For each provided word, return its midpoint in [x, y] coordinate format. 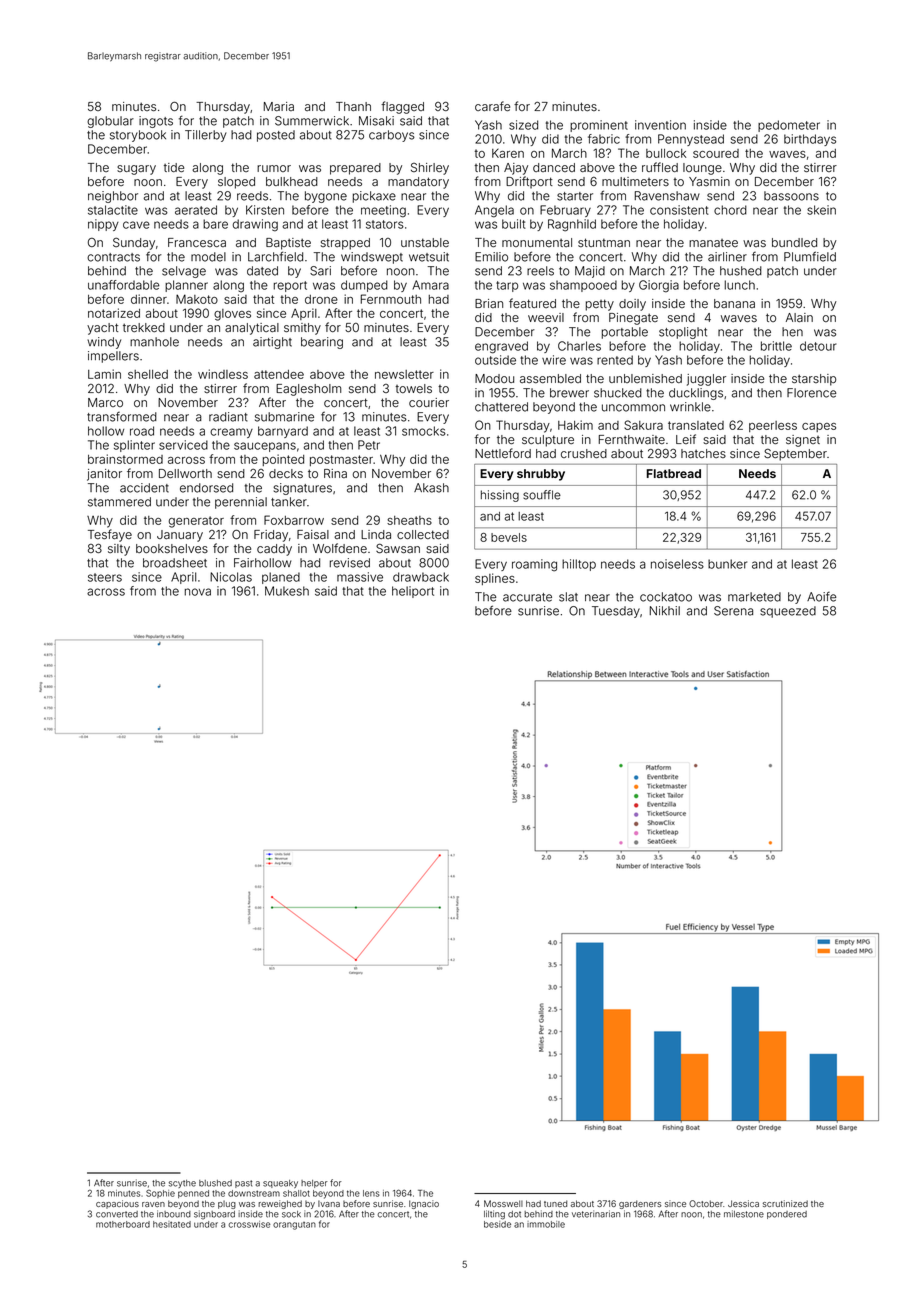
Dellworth [185, 473]
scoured [716, 153]
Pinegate [633, 319]
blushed [215, 1183]
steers [105, 577]
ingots [156, 122]
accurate [527, 597]
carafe [492, 106]
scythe [182, 1184]
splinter [134, 446]
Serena [733, 611]
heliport [413, 592]
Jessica [743, 1203]
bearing [322, 343]
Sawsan [398, 548]
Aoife [821, 597]
